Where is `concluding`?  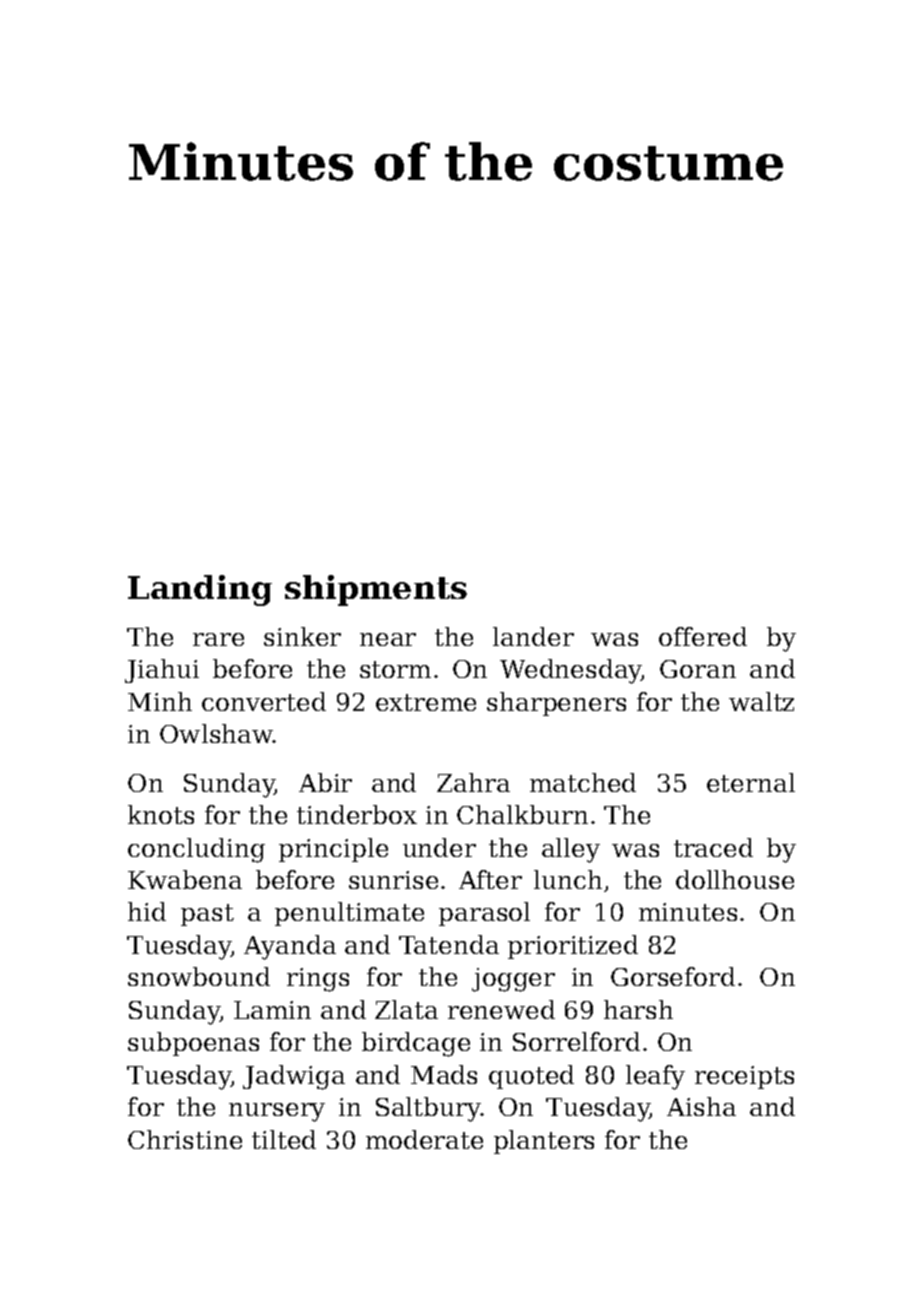
concluding is located at coordinates (196, 850).
